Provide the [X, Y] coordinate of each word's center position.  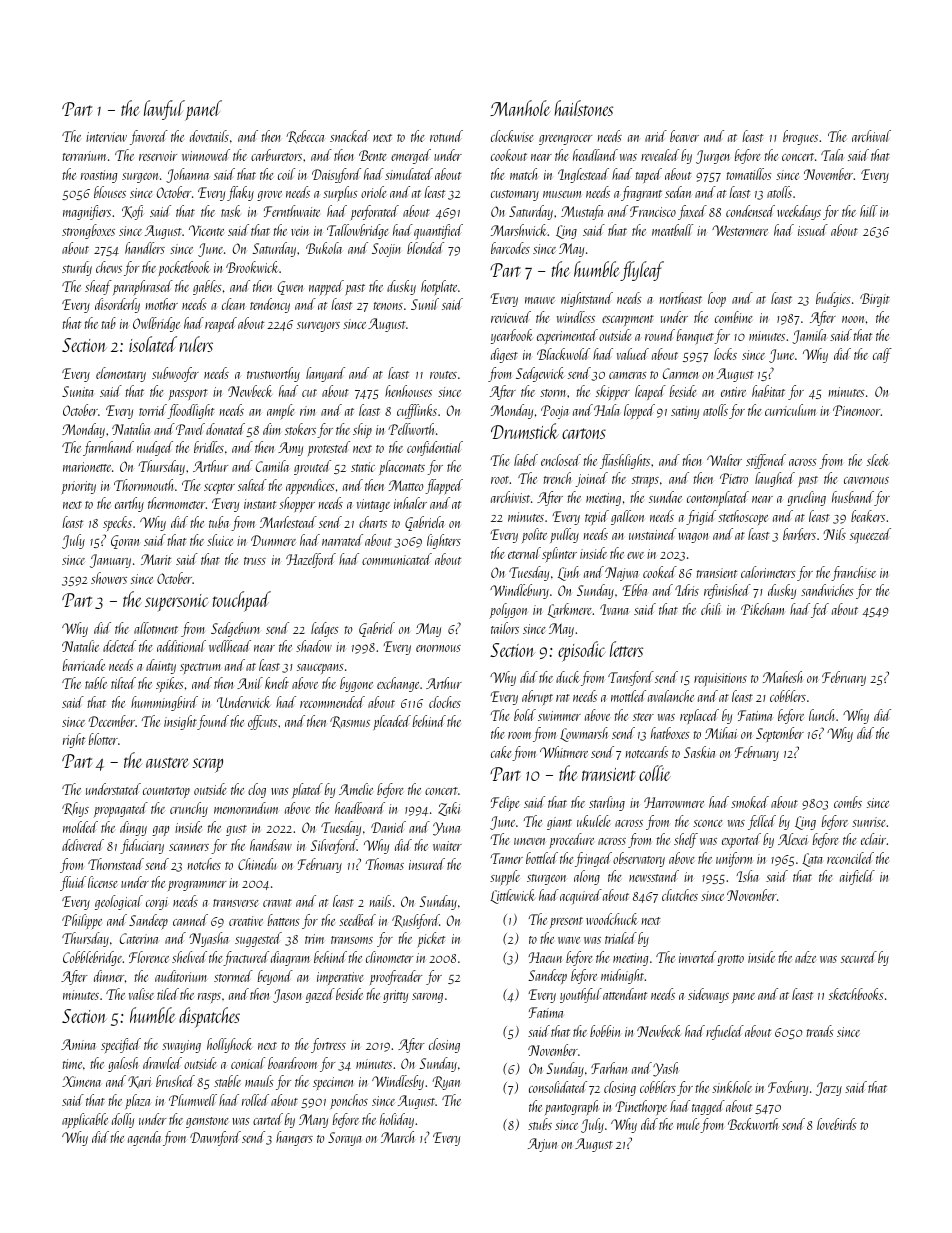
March [397, 1137]
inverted [697, 957]
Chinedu [257, 864]
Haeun [545, 957]
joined [591, 479]
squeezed [870, 535]
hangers [294, 1138]
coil [286, 174]
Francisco [653, 211]
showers [109, 578]
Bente [373, 155]
